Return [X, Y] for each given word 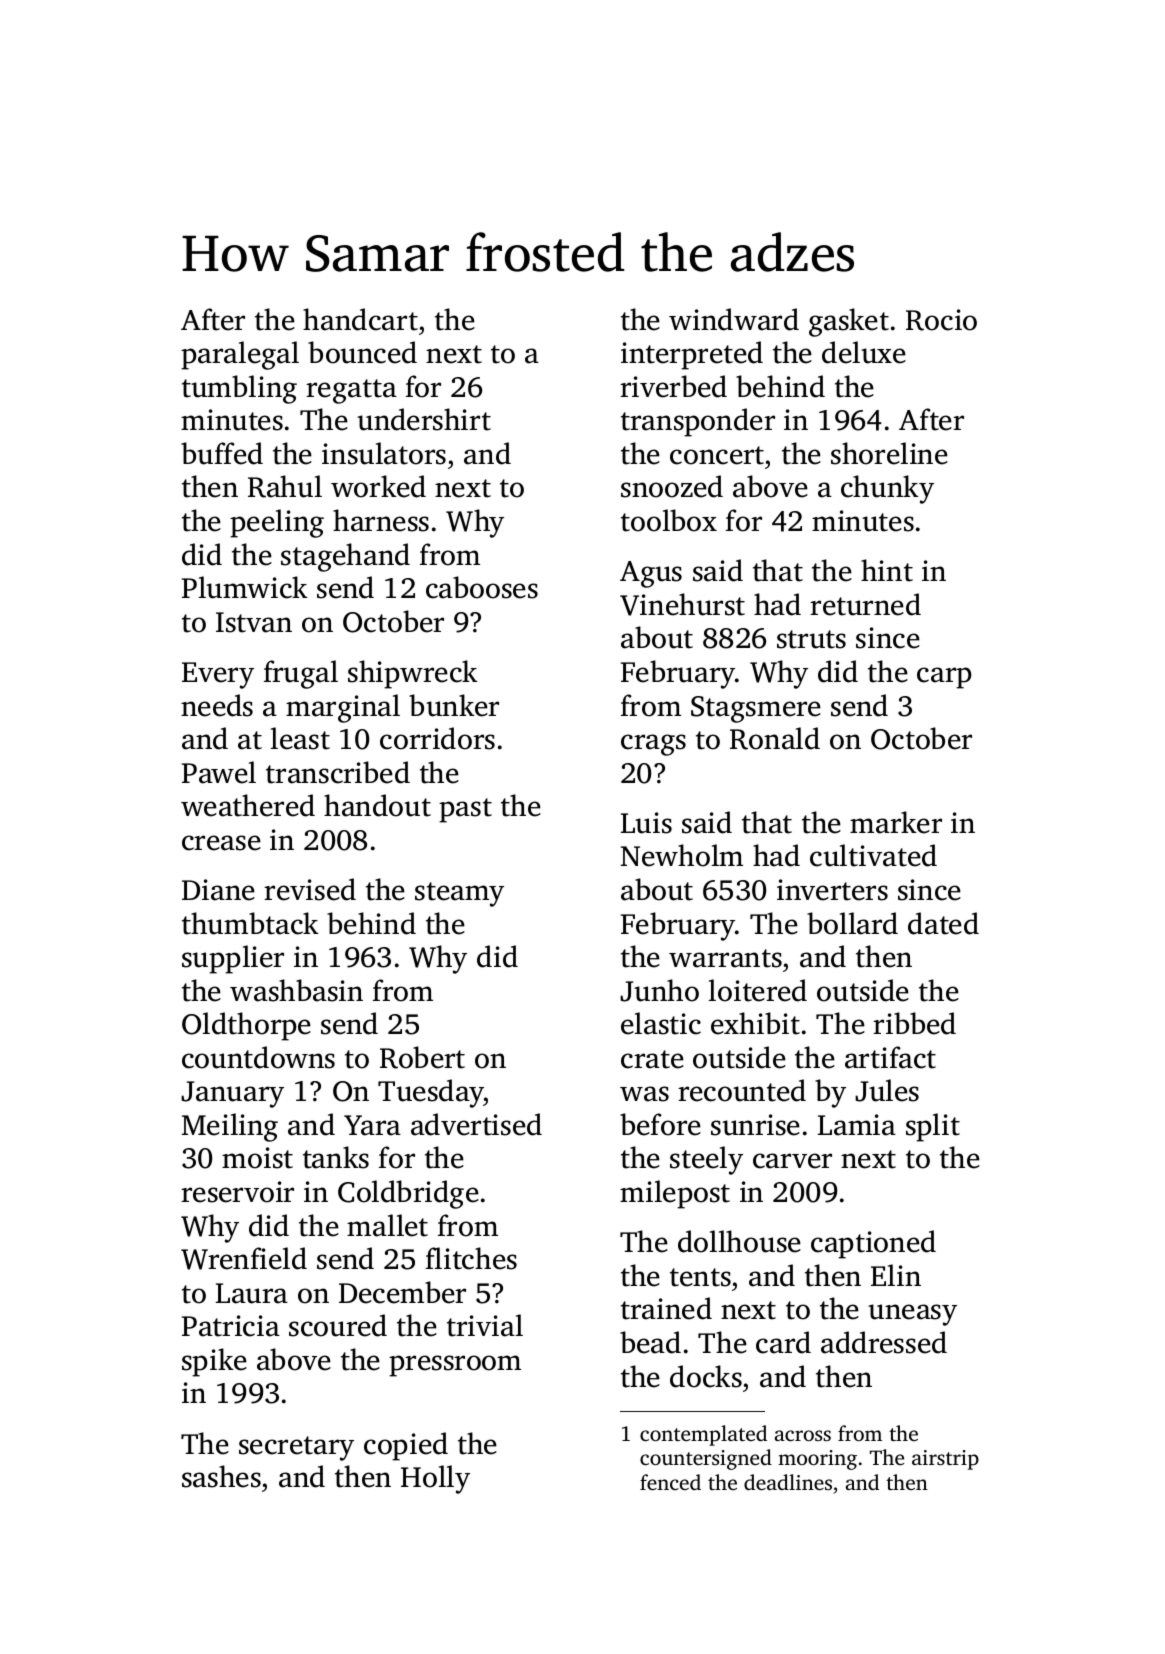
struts [811, 639]
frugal [301, 674]
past [465, 810]
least [300, 738]
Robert [422, 1057]
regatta [351, 391]
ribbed [914, 1023]
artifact [890, 1057]
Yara [372, 1125]
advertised [476, 1124]
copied [406, 1446]
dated [943, 923]
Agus [651, 574]
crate [652, 1059]
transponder [698, 422]
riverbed [673, 386]
